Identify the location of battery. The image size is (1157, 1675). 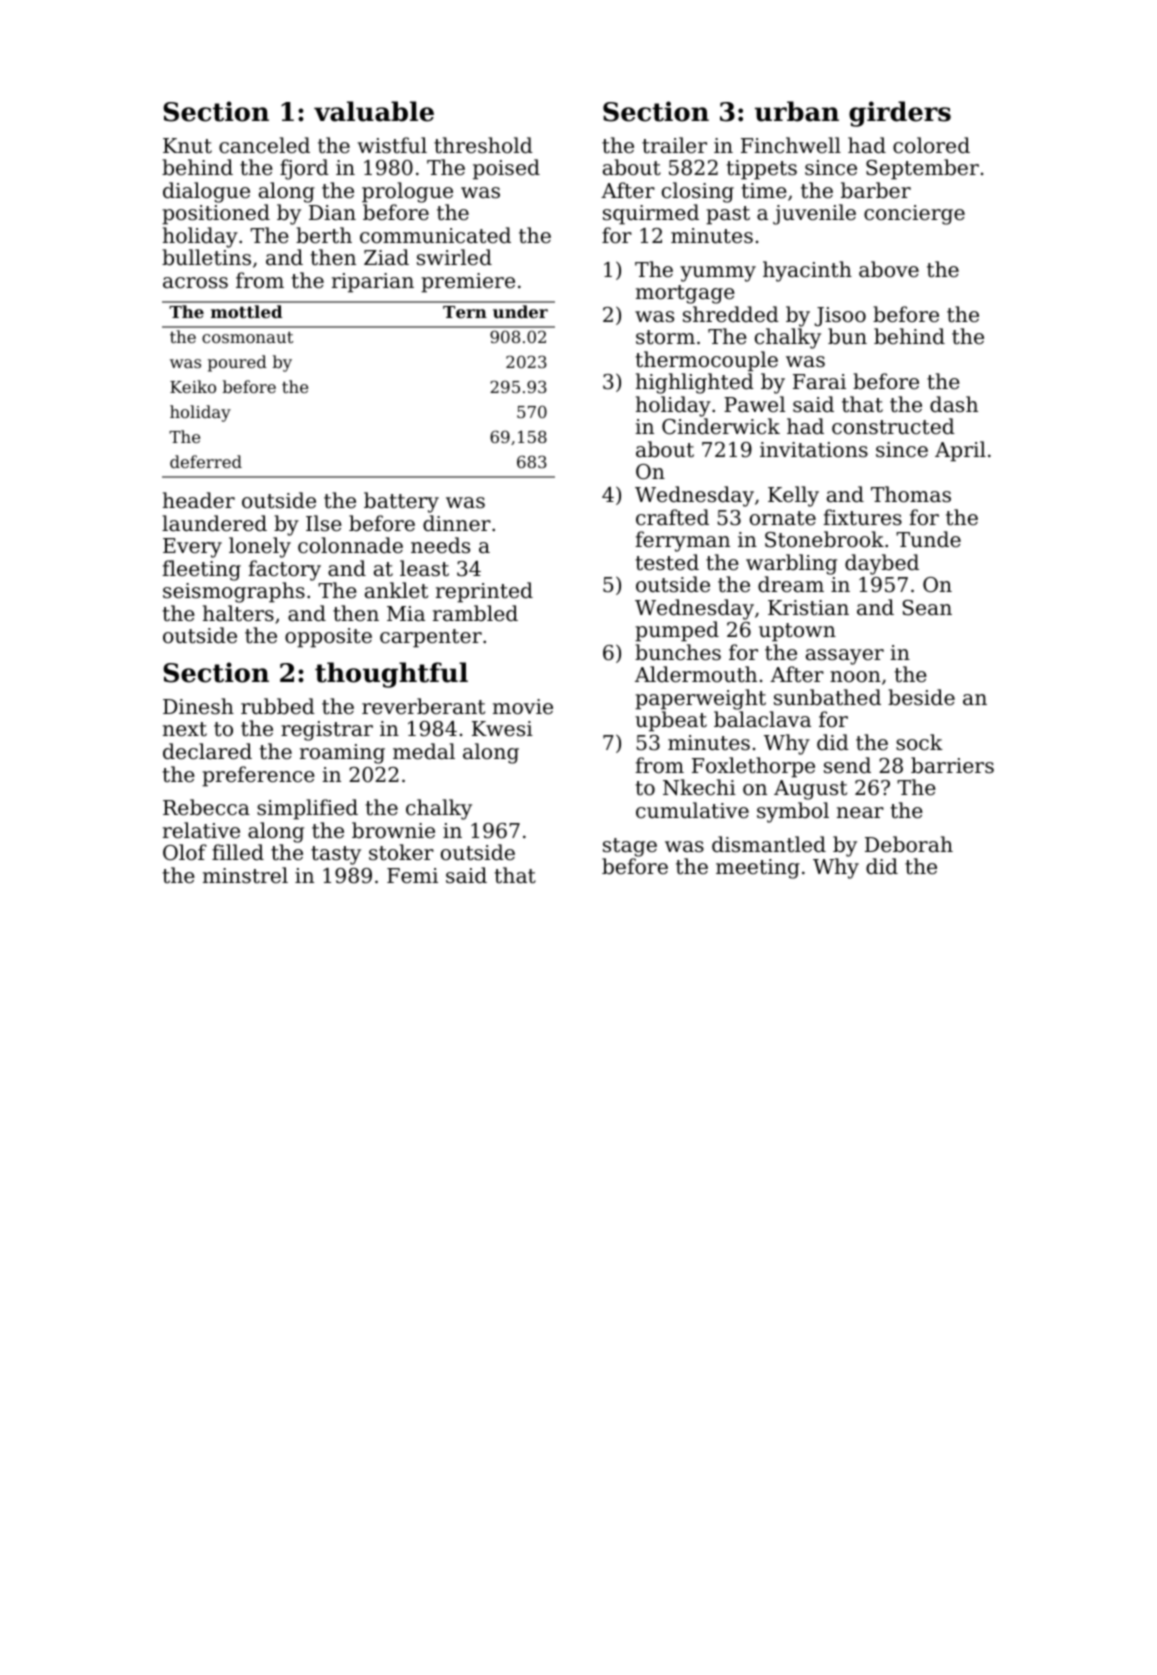
(401, 502).
